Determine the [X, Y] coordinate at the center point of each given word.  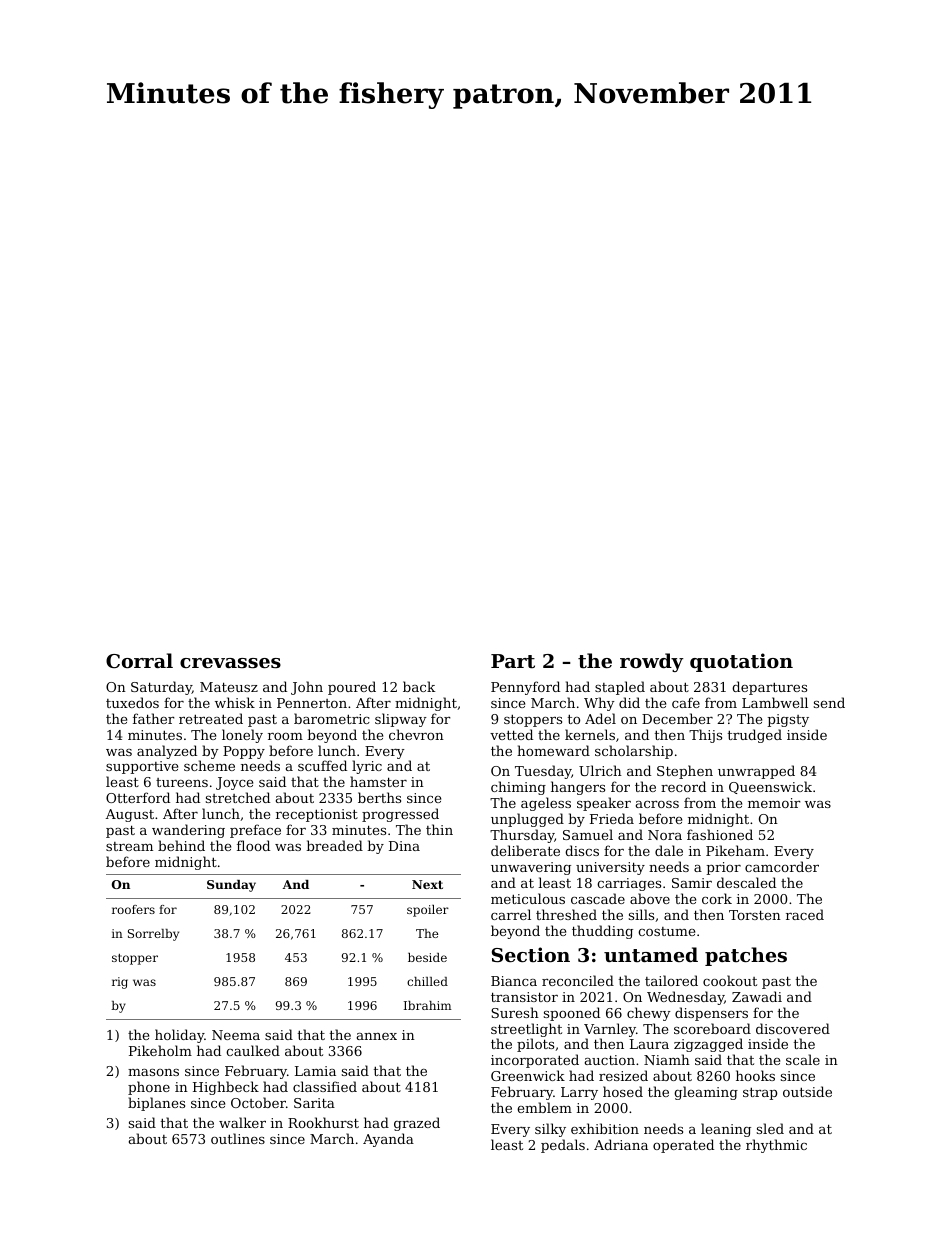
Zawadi [757, 996]
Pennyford [525, 688]
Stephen [685, 772]
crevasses [230, 663]
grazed [417, 1124]
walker [242, 1122]
